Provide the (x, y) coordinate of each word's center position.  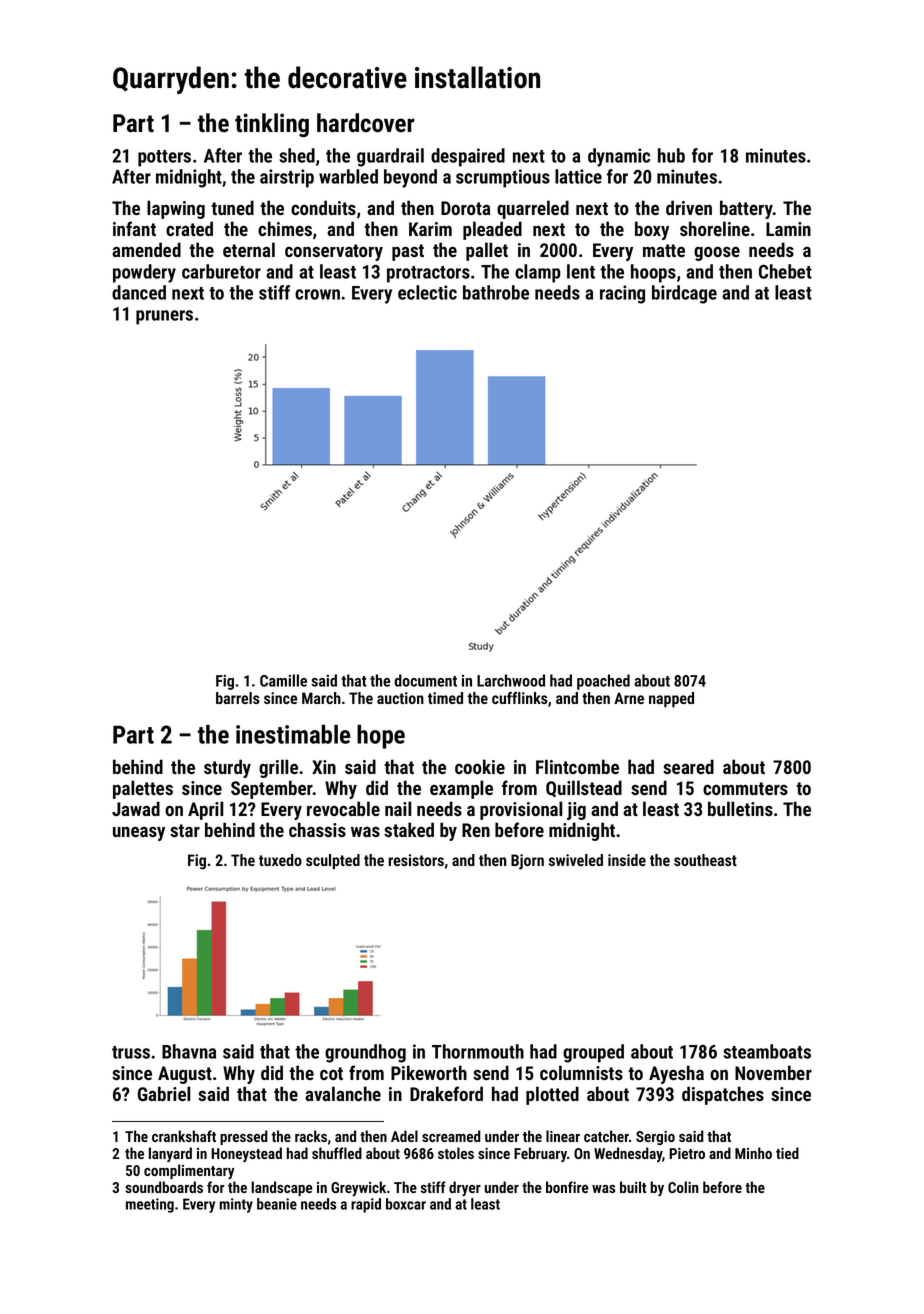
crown (317, 294)
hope (381, 737)
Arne (629, 698)
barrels (238, 698)
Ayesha (676, 1074)
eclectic (427, 292)
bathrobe (496, 292)
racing (622, 294)
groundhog (365, 1053)
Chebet (785, 271)
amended (146, 249)
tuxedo (280, 860)
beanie (277, 1204)
